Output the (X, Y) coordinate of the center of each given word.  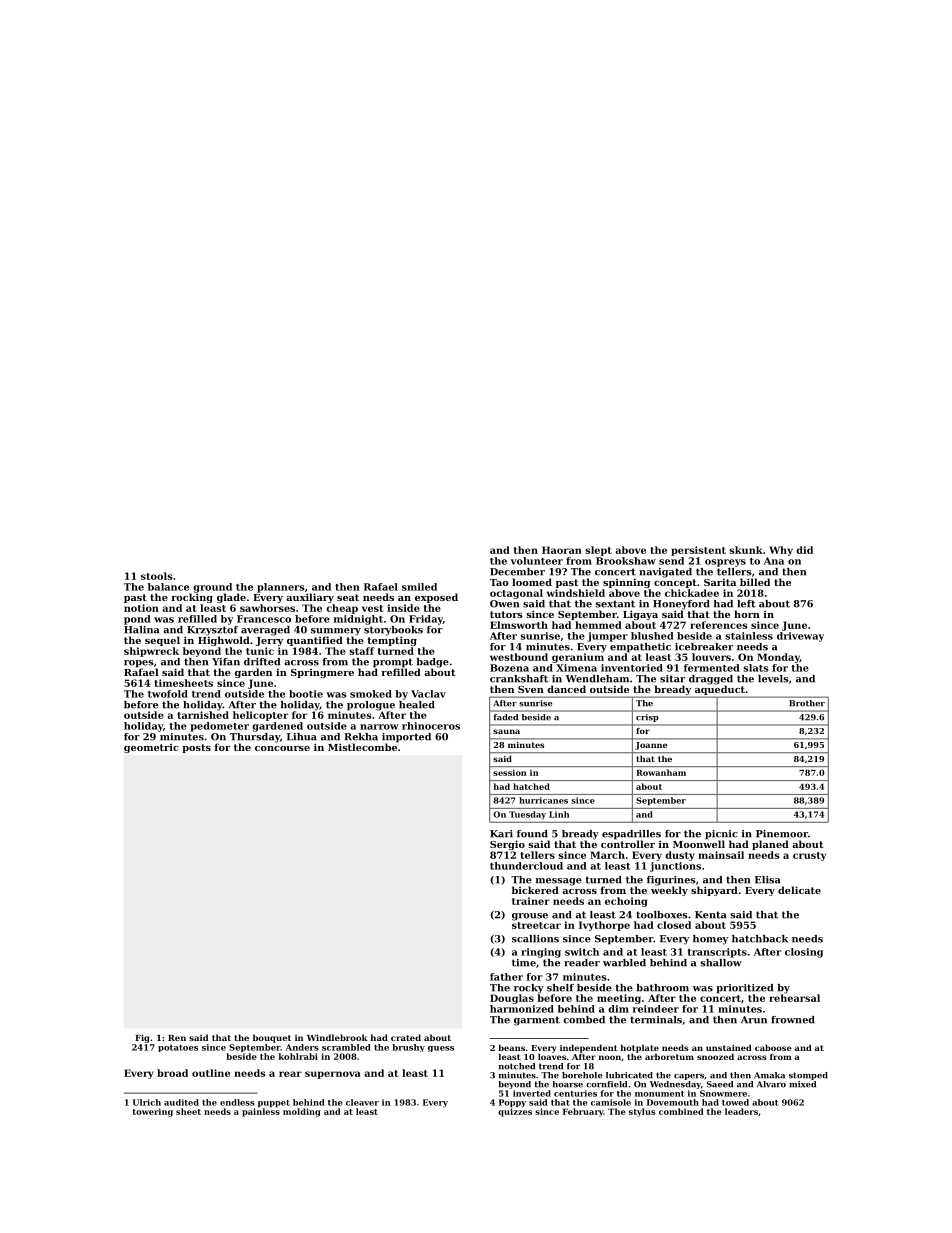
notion (141, 608)
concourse (282, 748)
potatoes (178, 1048)
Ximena (576, 668)
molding (302, 1112)
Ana (774, 561)
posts (196, 748)
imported (406, 738)
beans (511, 1047)
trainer (531, 901)
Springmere (322, 673)
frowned (793, 1020)
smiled (419, 587)
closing (804, 953)
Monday (778, 658)
